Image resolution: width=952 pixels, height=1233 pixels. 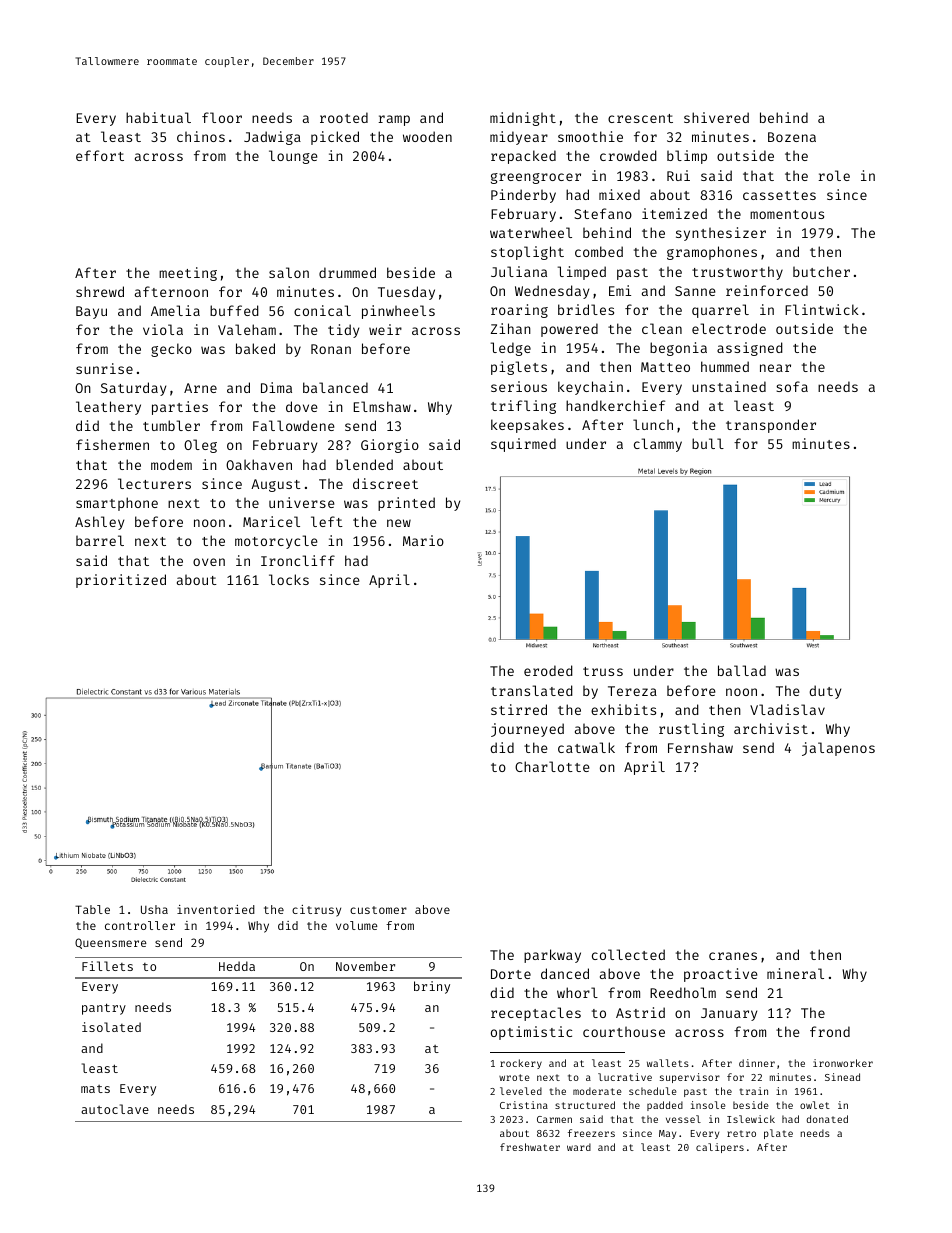 What do you see at coordinates (188, 274) in the image?
I see `meeting` at bounding box center [188, 274].
